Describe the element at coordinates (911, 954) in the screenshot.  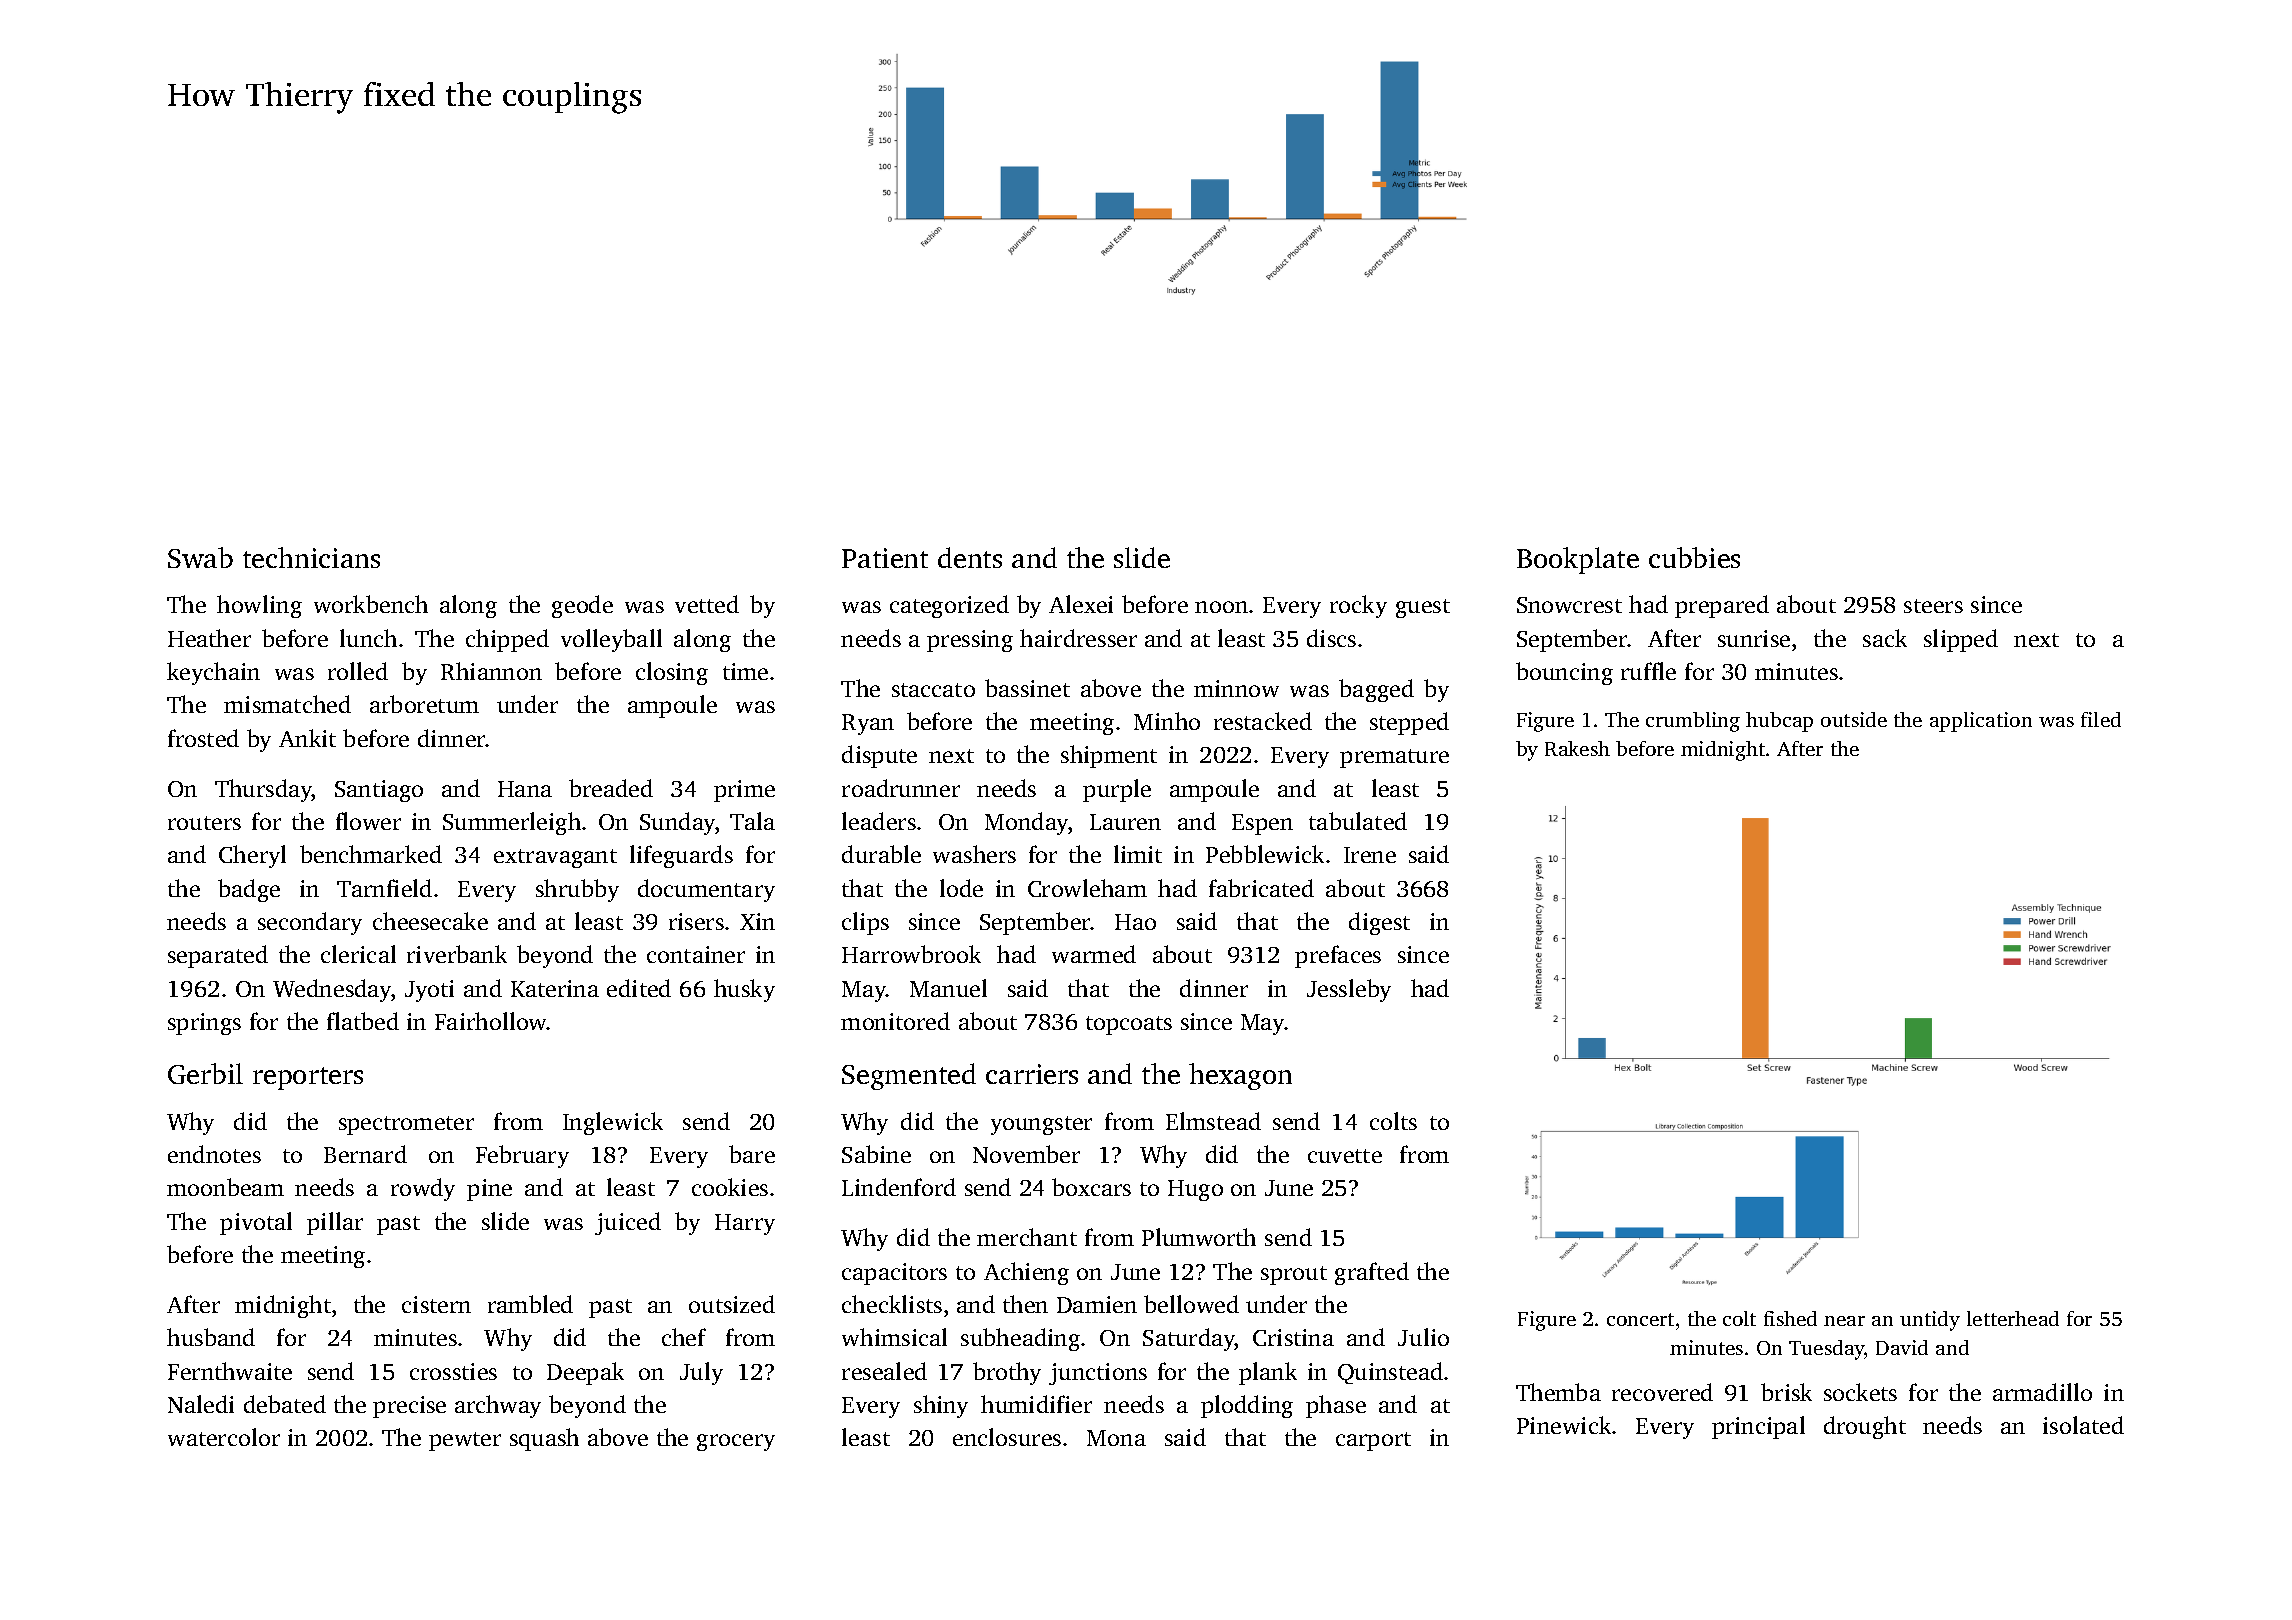
I see `Harrowbrook` at that location.
